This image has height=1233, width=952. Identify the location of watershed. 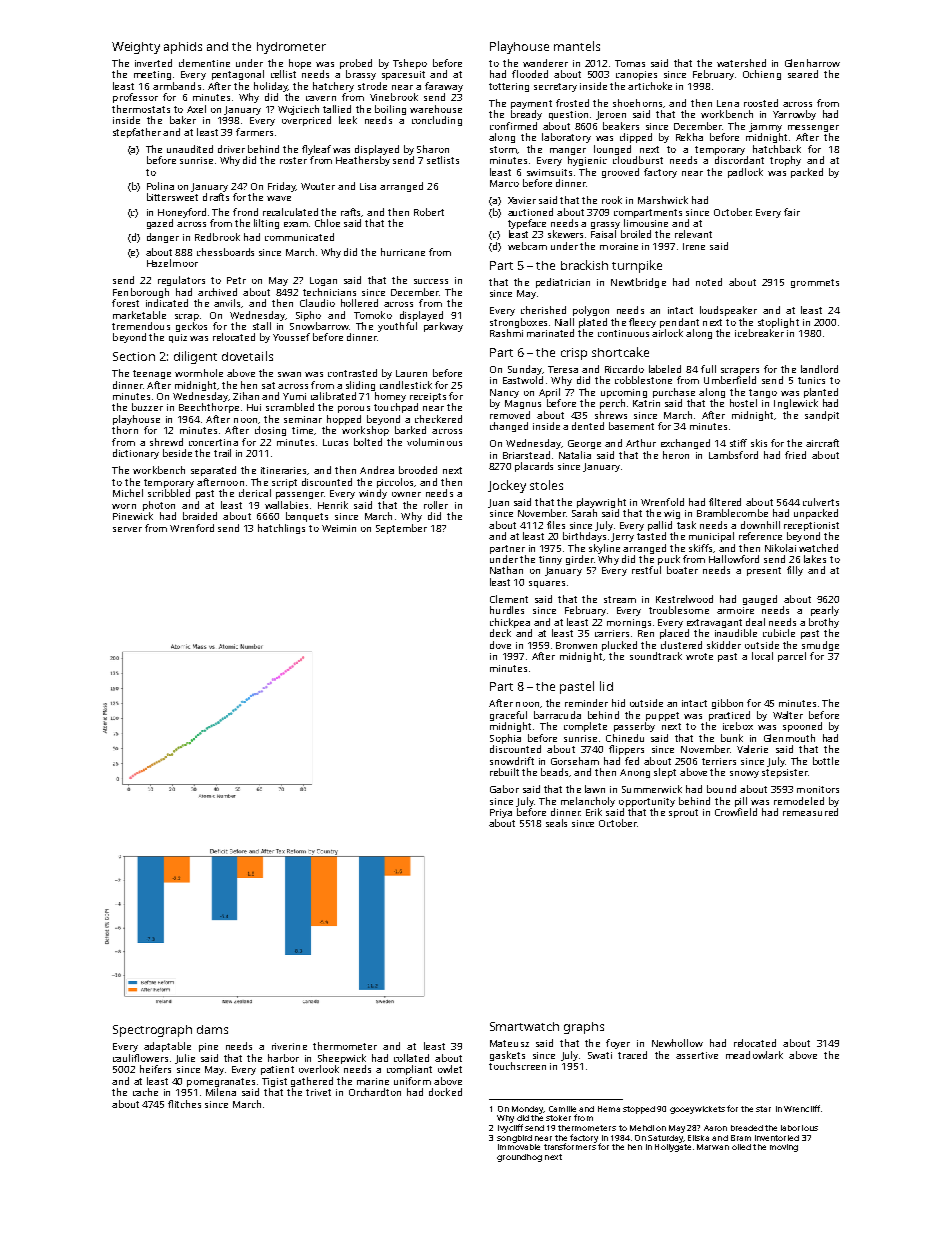
(741, 63).
